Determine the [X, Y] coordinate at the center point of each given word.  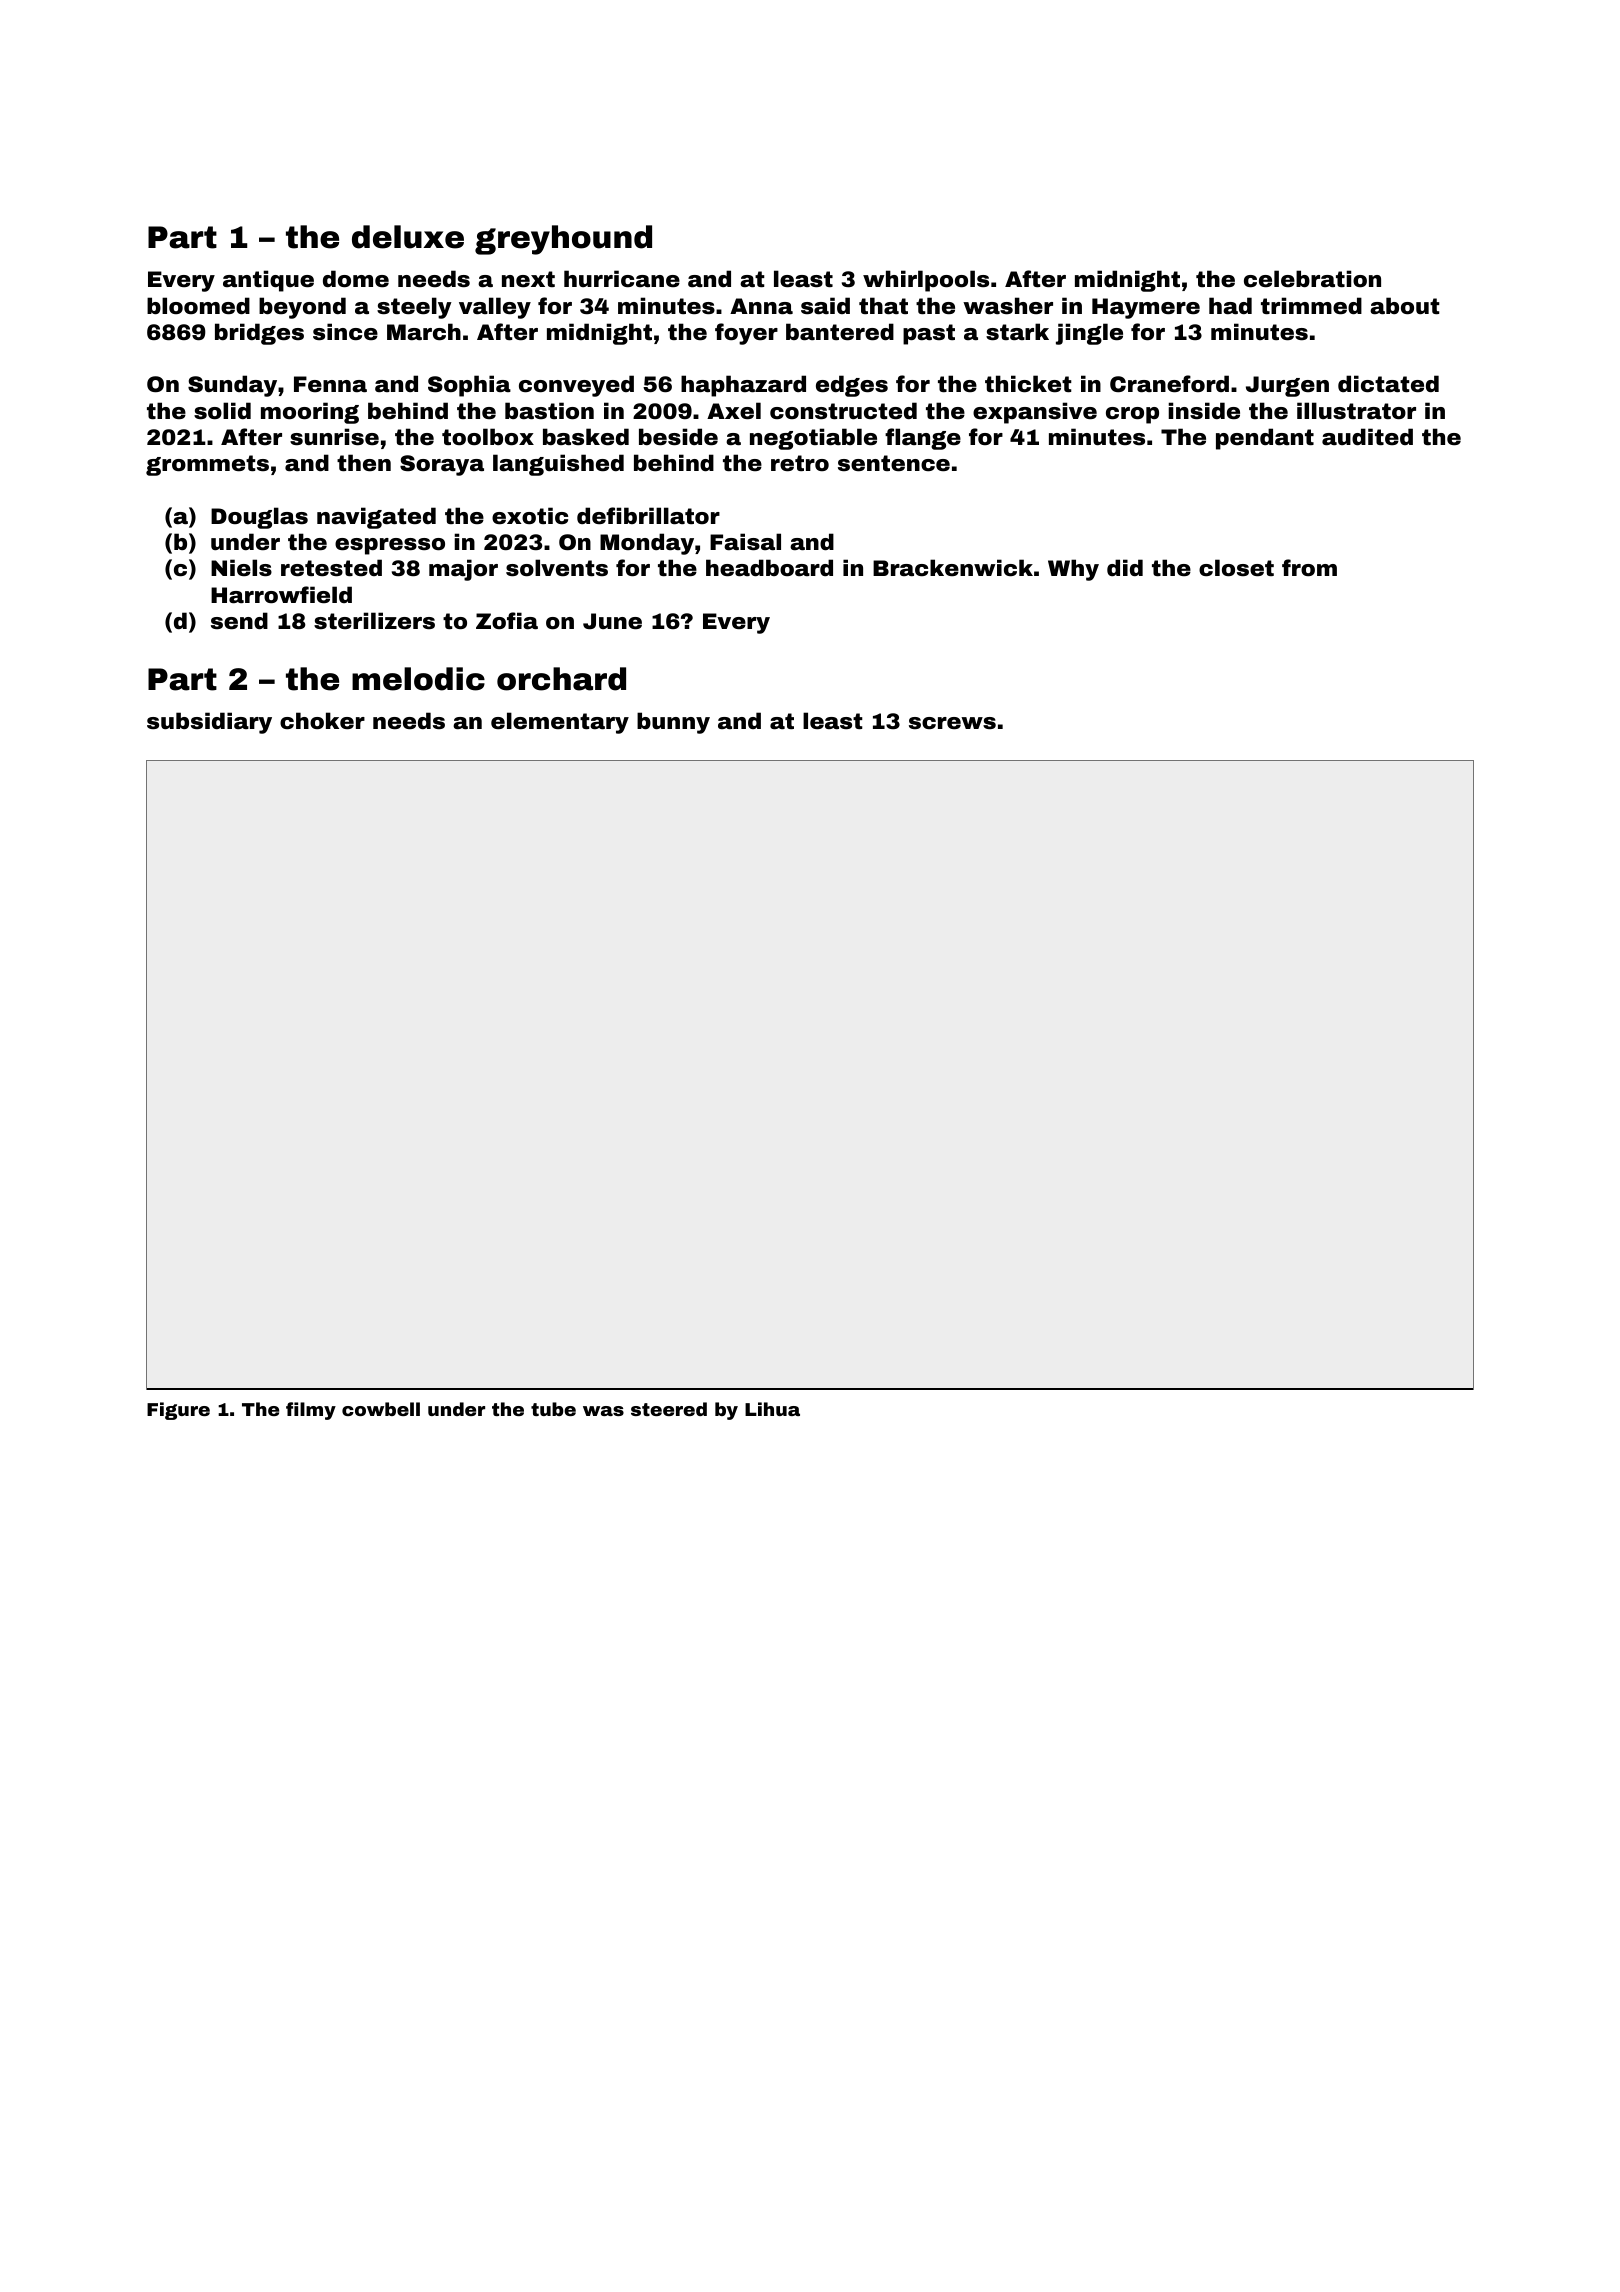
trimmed [1311, 306]
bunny [673, 723]
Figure [178, 1411]
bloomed [198, 306]
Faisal [745, 542]
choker [322, 721]
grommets [207, 465]
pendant [1265, 439]
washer [1008, 306]
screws [952, 723]
